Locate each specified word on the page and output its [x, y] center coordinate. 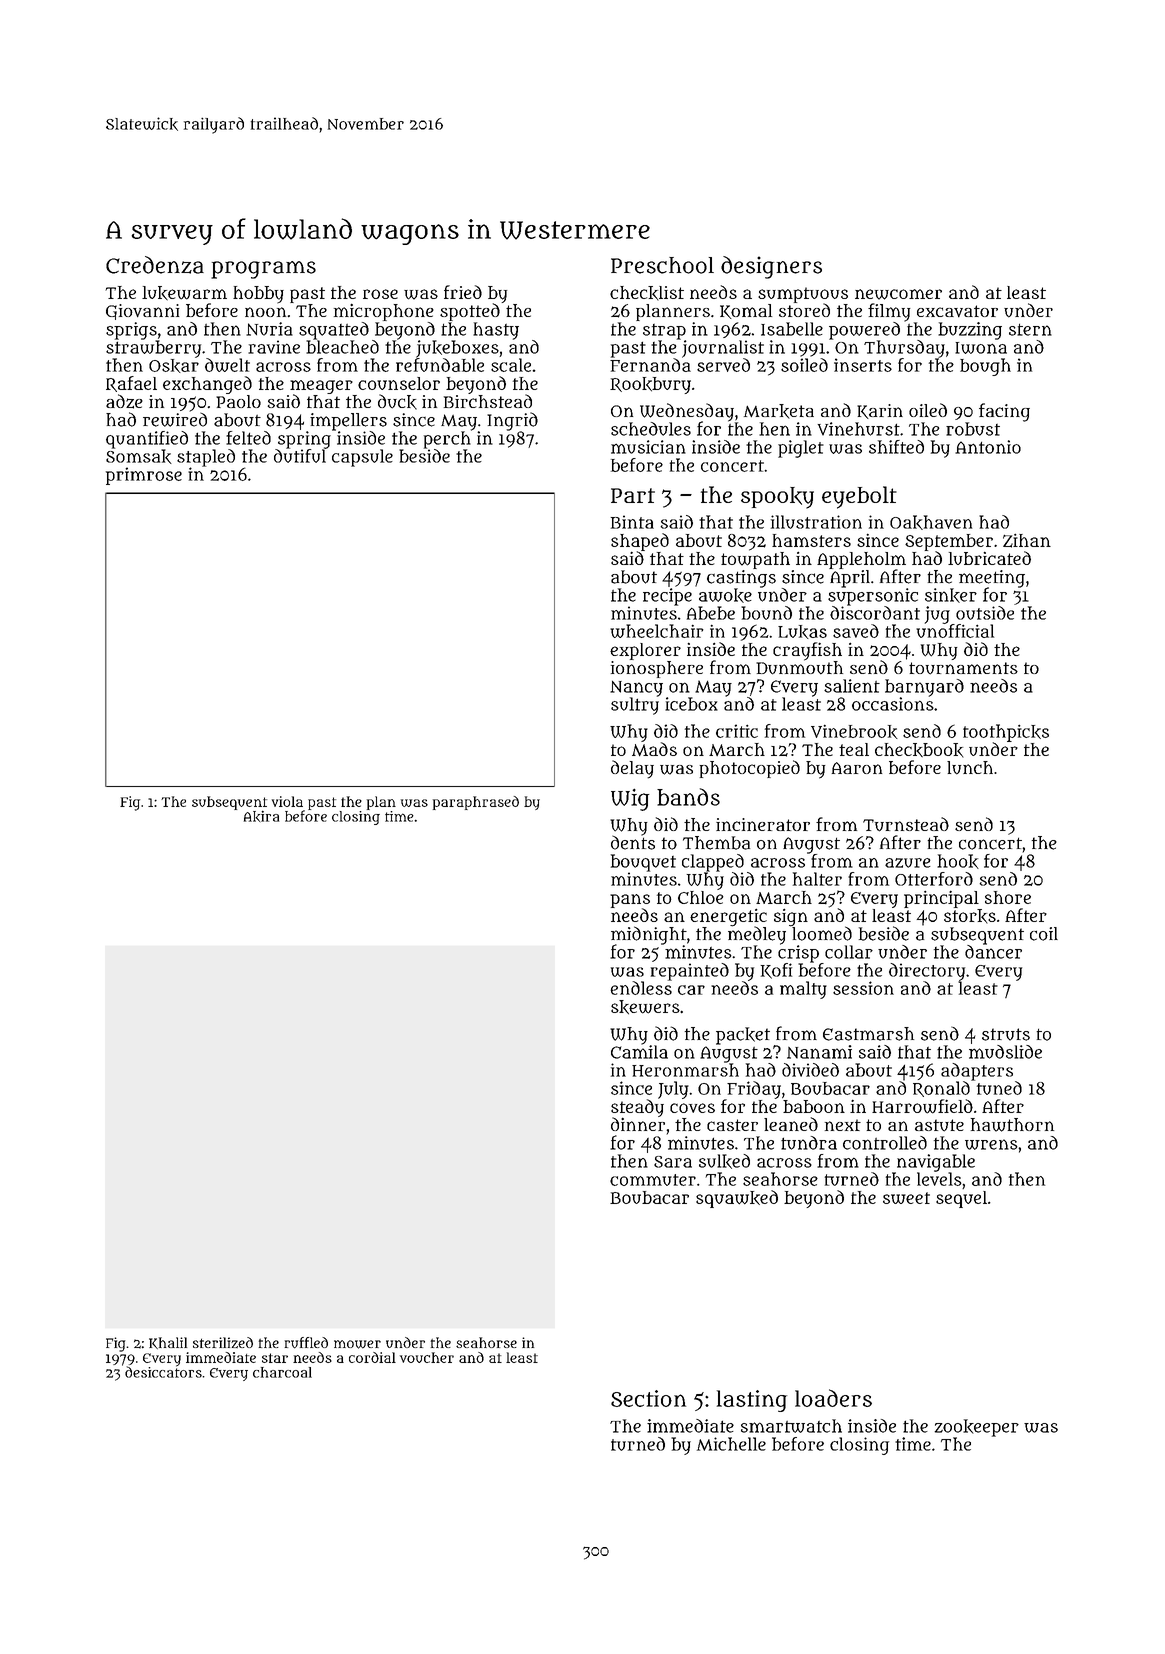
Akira [261, 816]
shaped [640, 542]
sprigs [131, 331]
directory [927, 972]
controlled [885, 1143]
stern [1030, 330]
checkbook [919, 750]
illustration [816, 522]
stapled [206, 458]
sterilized [223, 1342]
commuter [653, 1180]
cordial [372, 1357]
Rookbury [650, 385]
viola [287, 801]
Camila [639, 1052]
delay [632, 769]
